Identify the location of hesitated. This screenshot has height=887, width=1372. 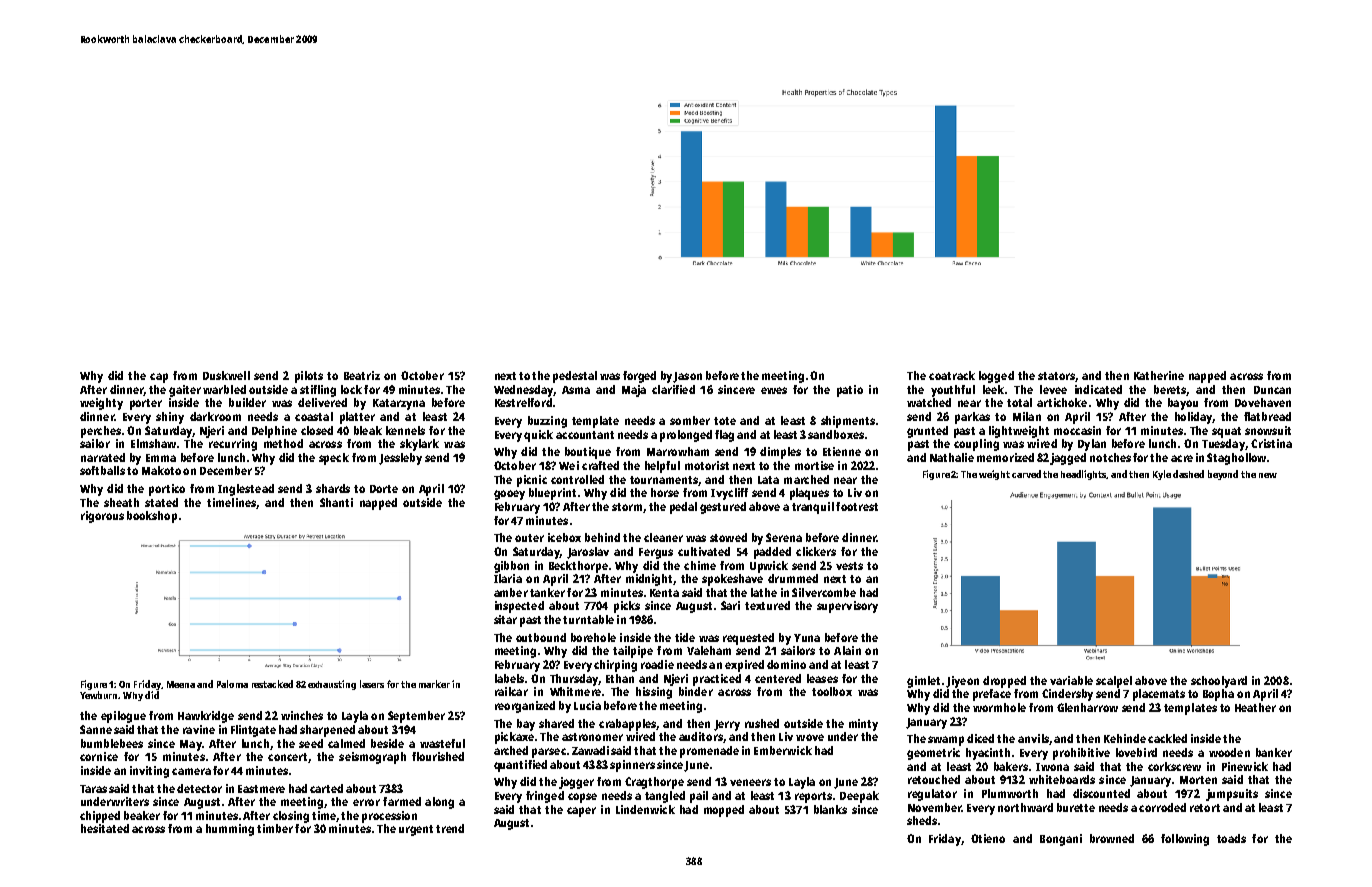
(105, 828).
